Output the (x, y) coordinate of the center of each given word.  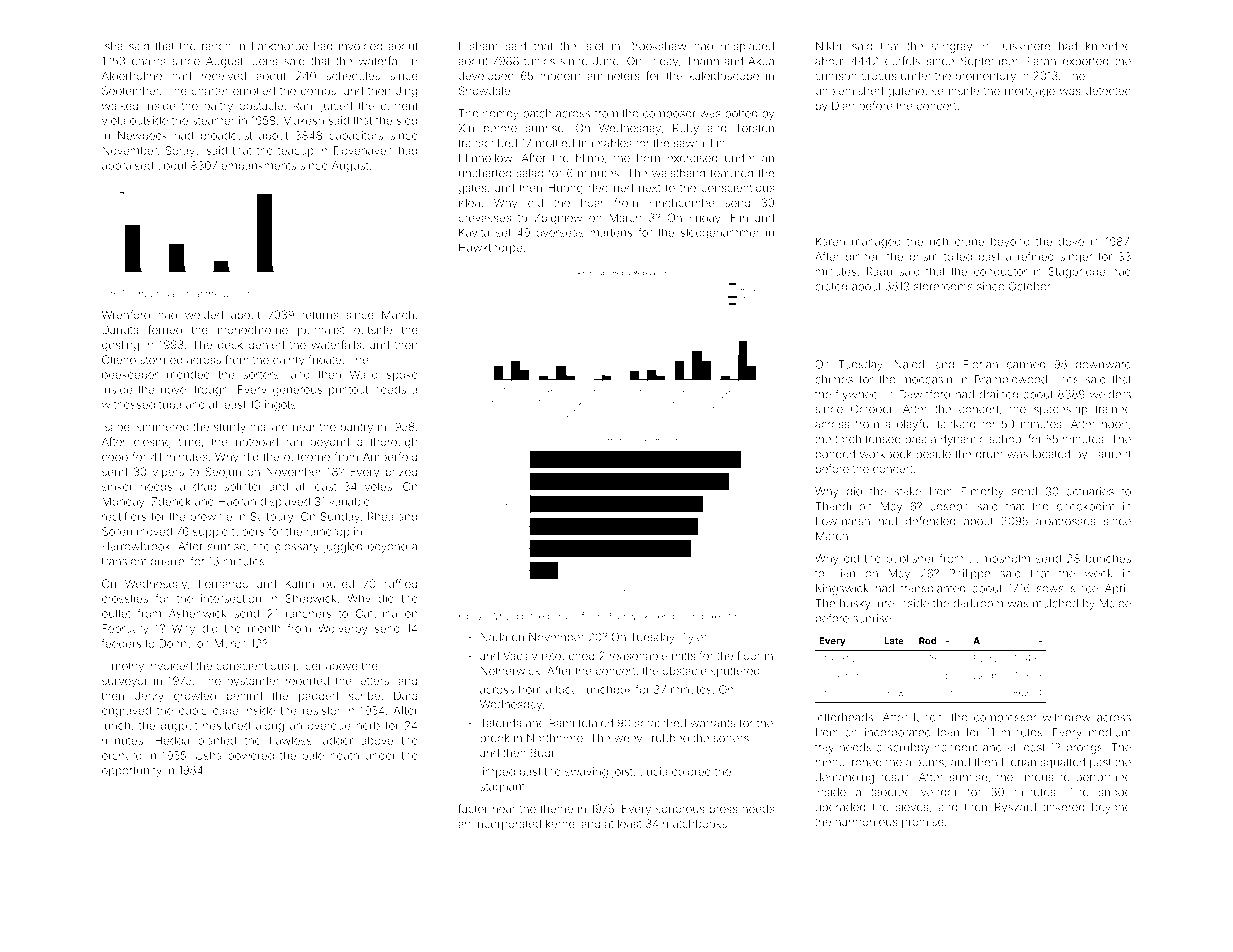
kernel (561, 823)
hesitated (226, 725)
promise (923, 822)
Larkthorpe (280, 47)
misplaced (747, 47)
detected (1108, 90)
